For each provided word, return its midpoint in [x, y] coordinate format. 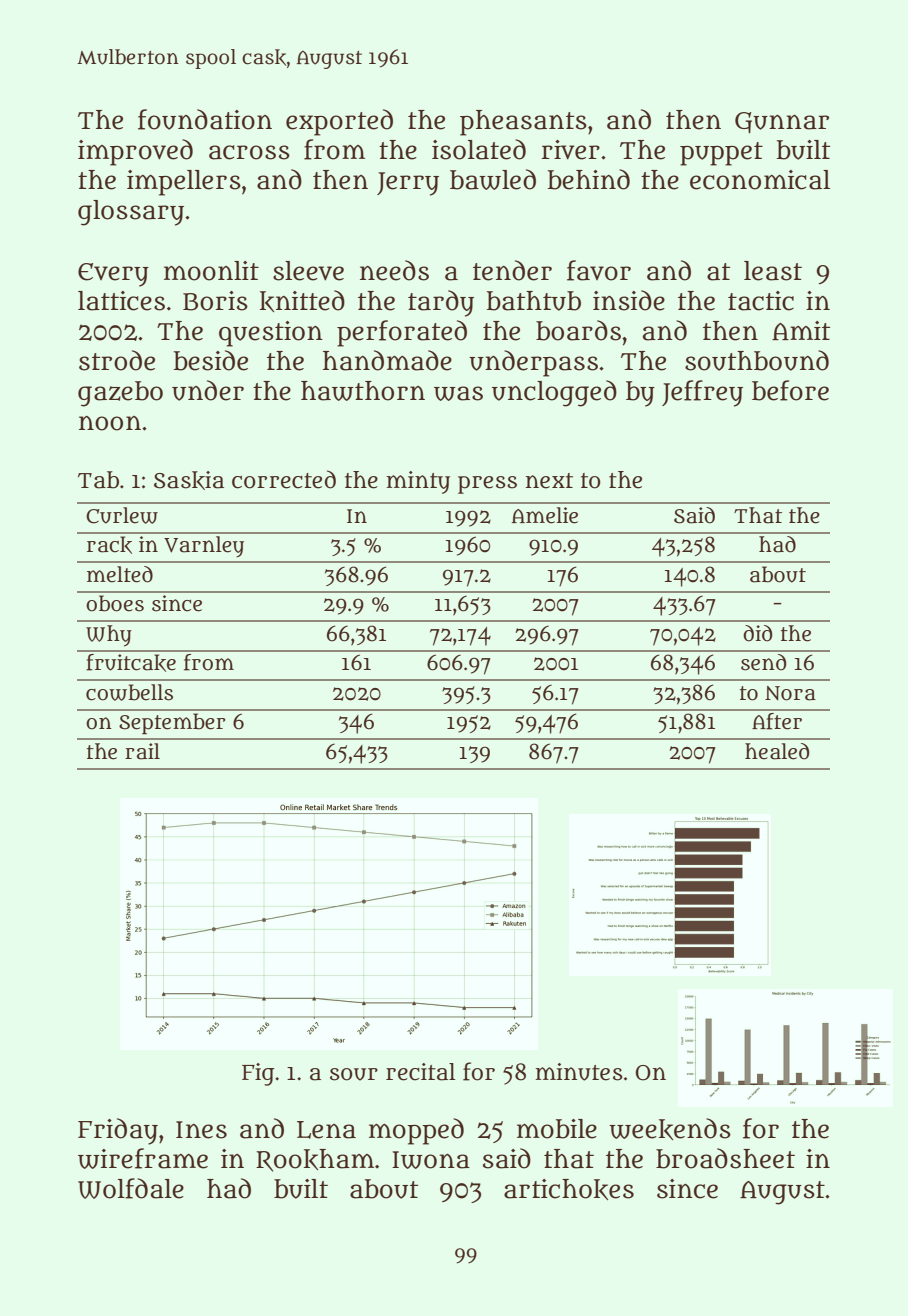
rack [109, 545]
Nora [790, 693]
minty [418, 482]
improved [135, 152]
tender [512, 270]
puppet [721, 154]
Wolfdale [131, 1188]
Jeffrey [702, 393]
